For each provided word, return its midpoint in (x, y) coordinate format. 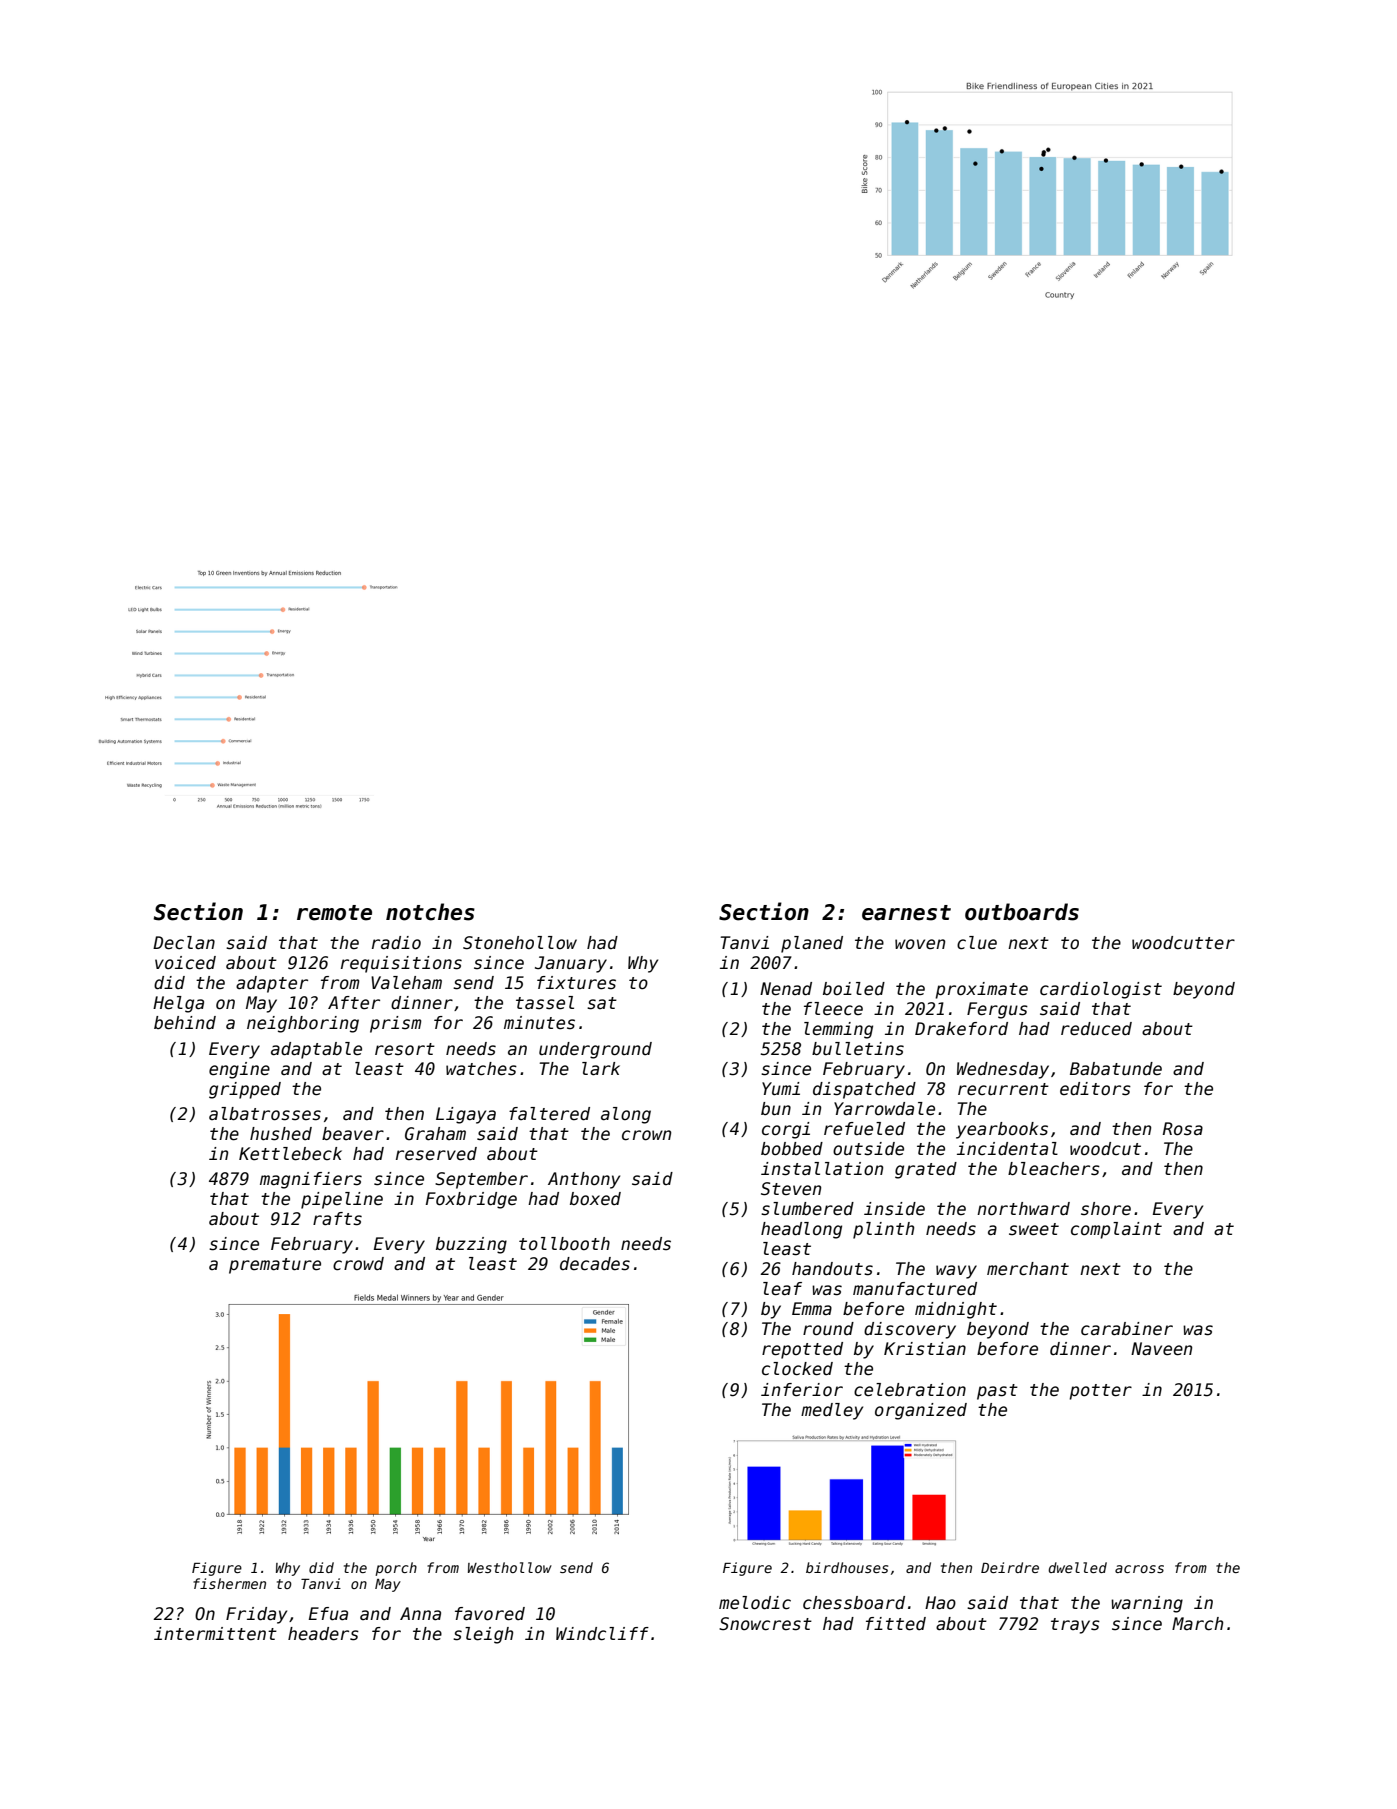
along (626, 1115)
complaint (1116, 1230)
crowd (358, 1264)
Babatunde (1116, 1069)
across (1139, 1569)
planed (812, 944)
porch (396, 1569)
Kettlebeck (290, 1154)
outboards (1022, 912)
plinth (883, 1230)
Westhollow (510, 1567)
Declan (184, 943)
